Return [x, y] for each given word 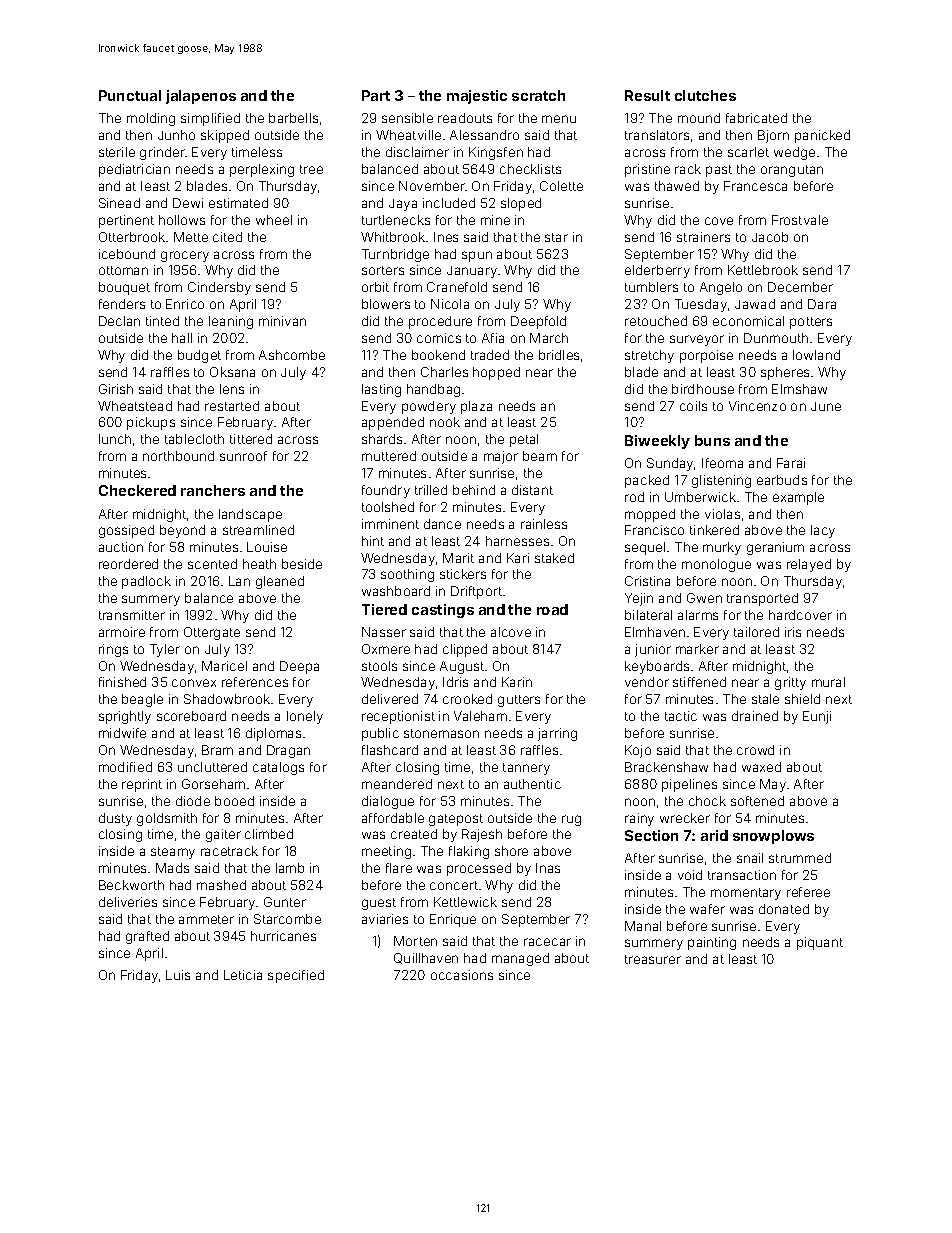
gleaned [280, 582]
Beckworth [131, 885]
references [255, 682]
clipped [465, 650]
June [826, 406]
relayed [809, 565]
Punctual [130, 95]
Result [647, 95]
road [552, 609]
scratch [538, 95]
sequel [645, 548]
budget [199, 356]
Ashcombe [292, 355]
